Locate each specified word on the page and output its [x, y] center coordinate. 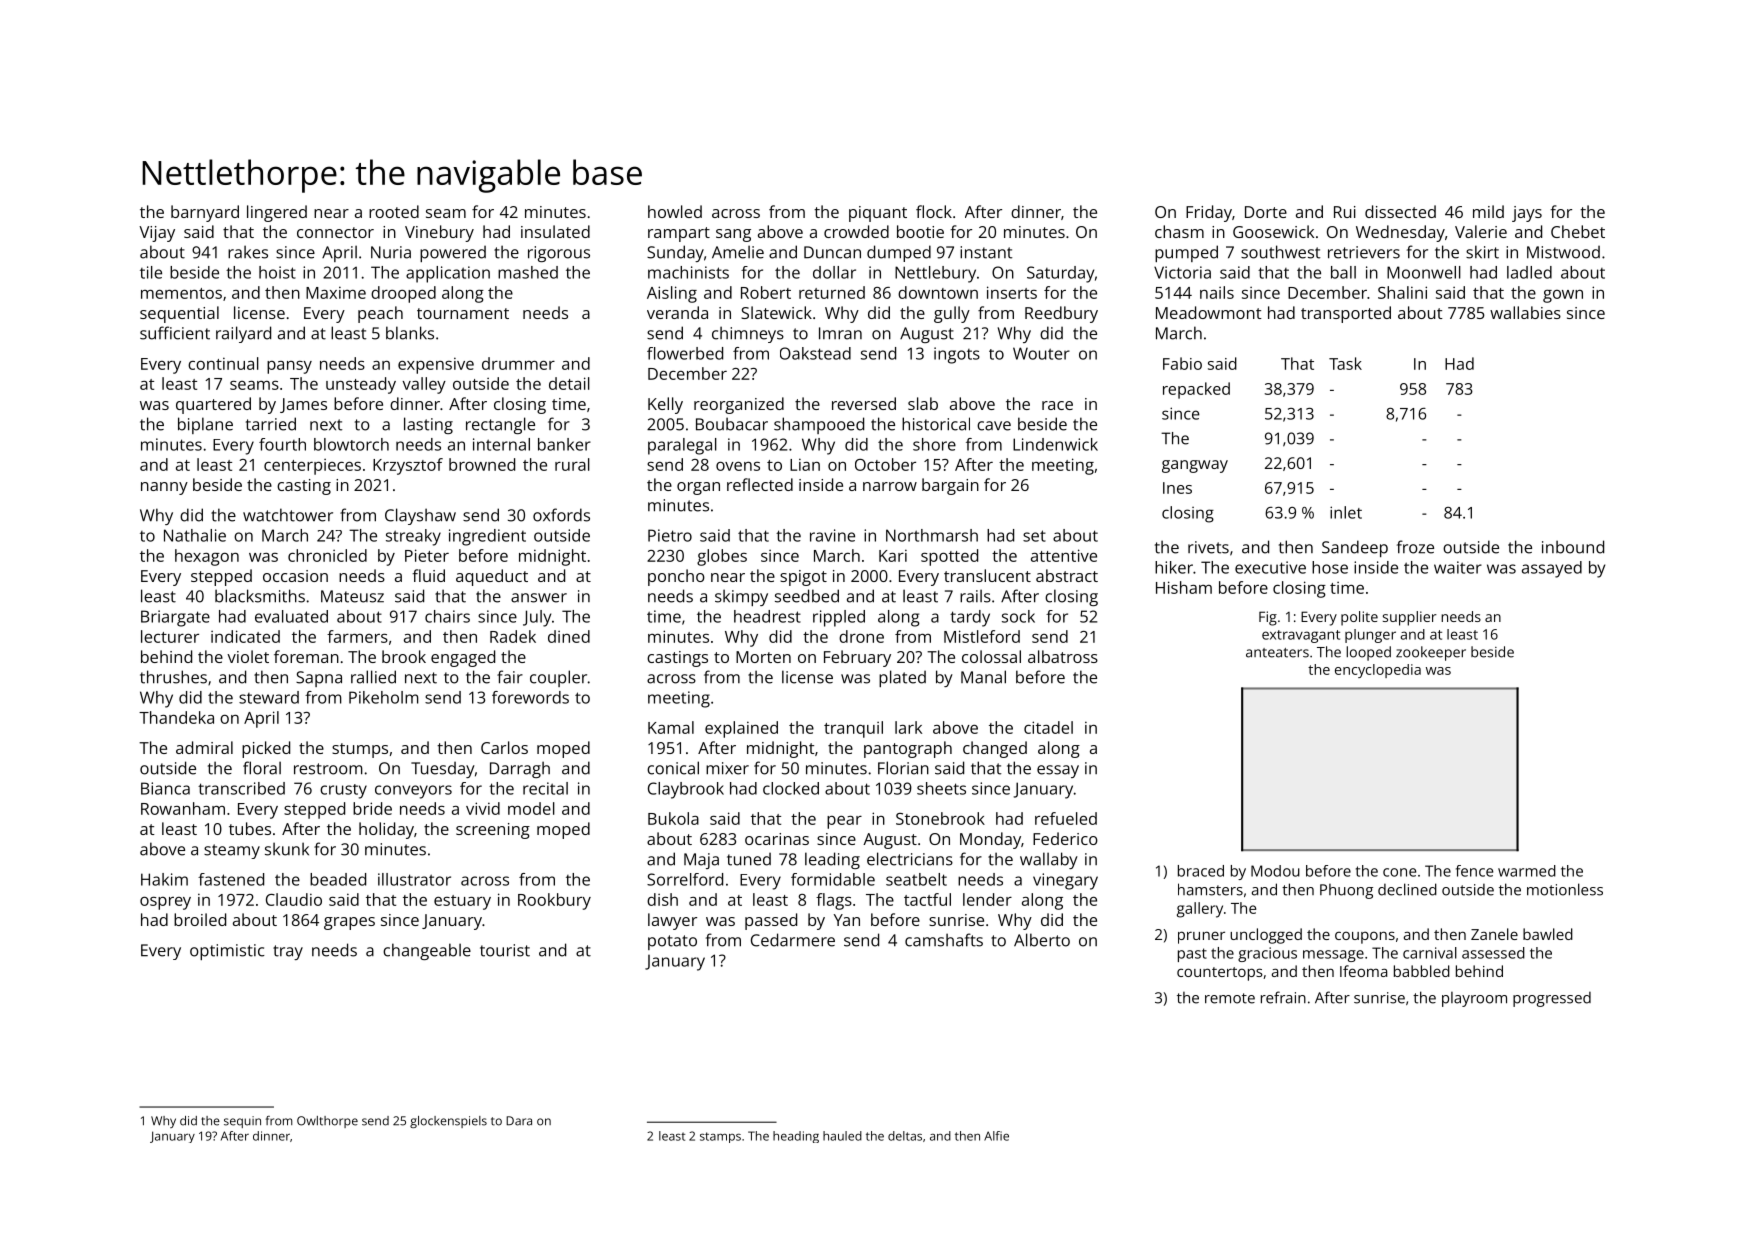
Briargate [175, 618]
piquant [878, 214]
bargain [950, 486]
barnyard [205, 213]
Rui [1345, 212]
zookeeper [1431, 653]
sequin [242, 1122]
